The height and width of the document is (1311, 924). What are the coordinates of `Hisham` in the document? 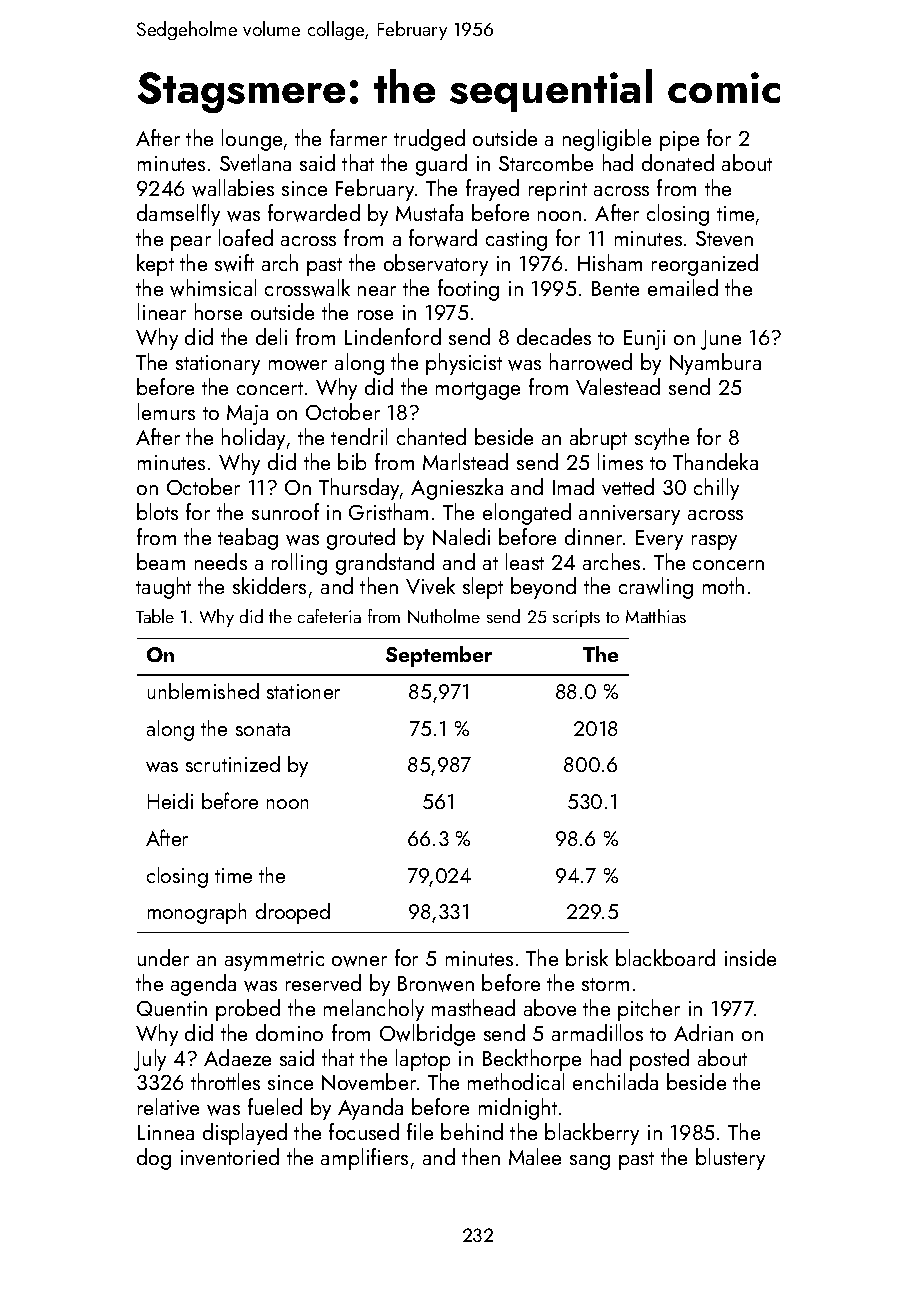 It's located at (610, 262).
